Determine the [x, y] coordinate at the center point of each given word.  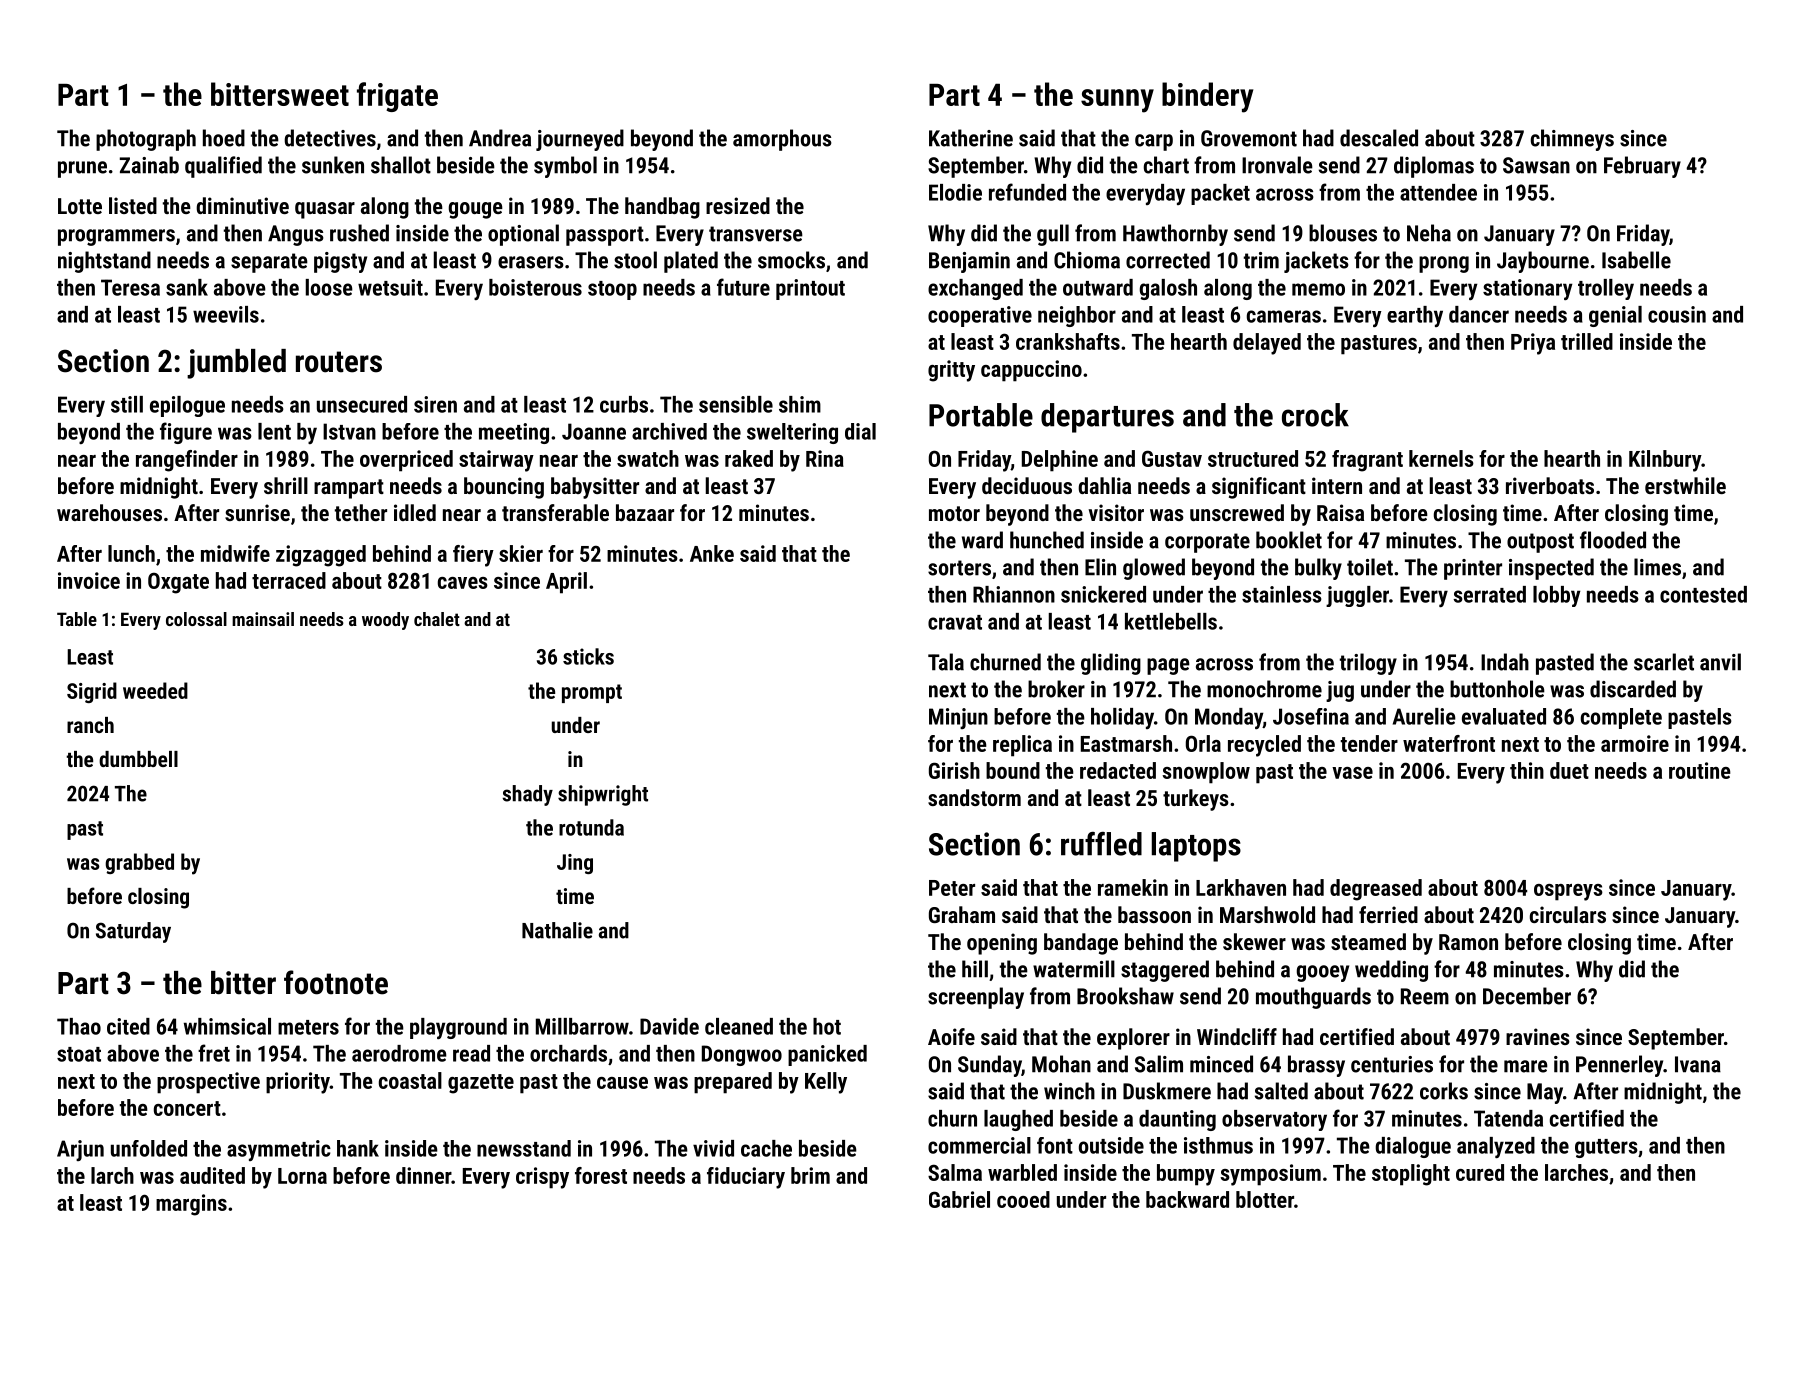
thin [1527, 770]
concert [187, 1108]
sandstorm [974, 797]
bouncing [504, 488]
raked [749, 458]
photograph [146, 140]
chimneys [1572, 140]
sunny [1117, 101]
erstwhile [1685, 485]
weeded [155, 690]
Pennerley [1619, 1066]
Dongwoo [742, 1055]
